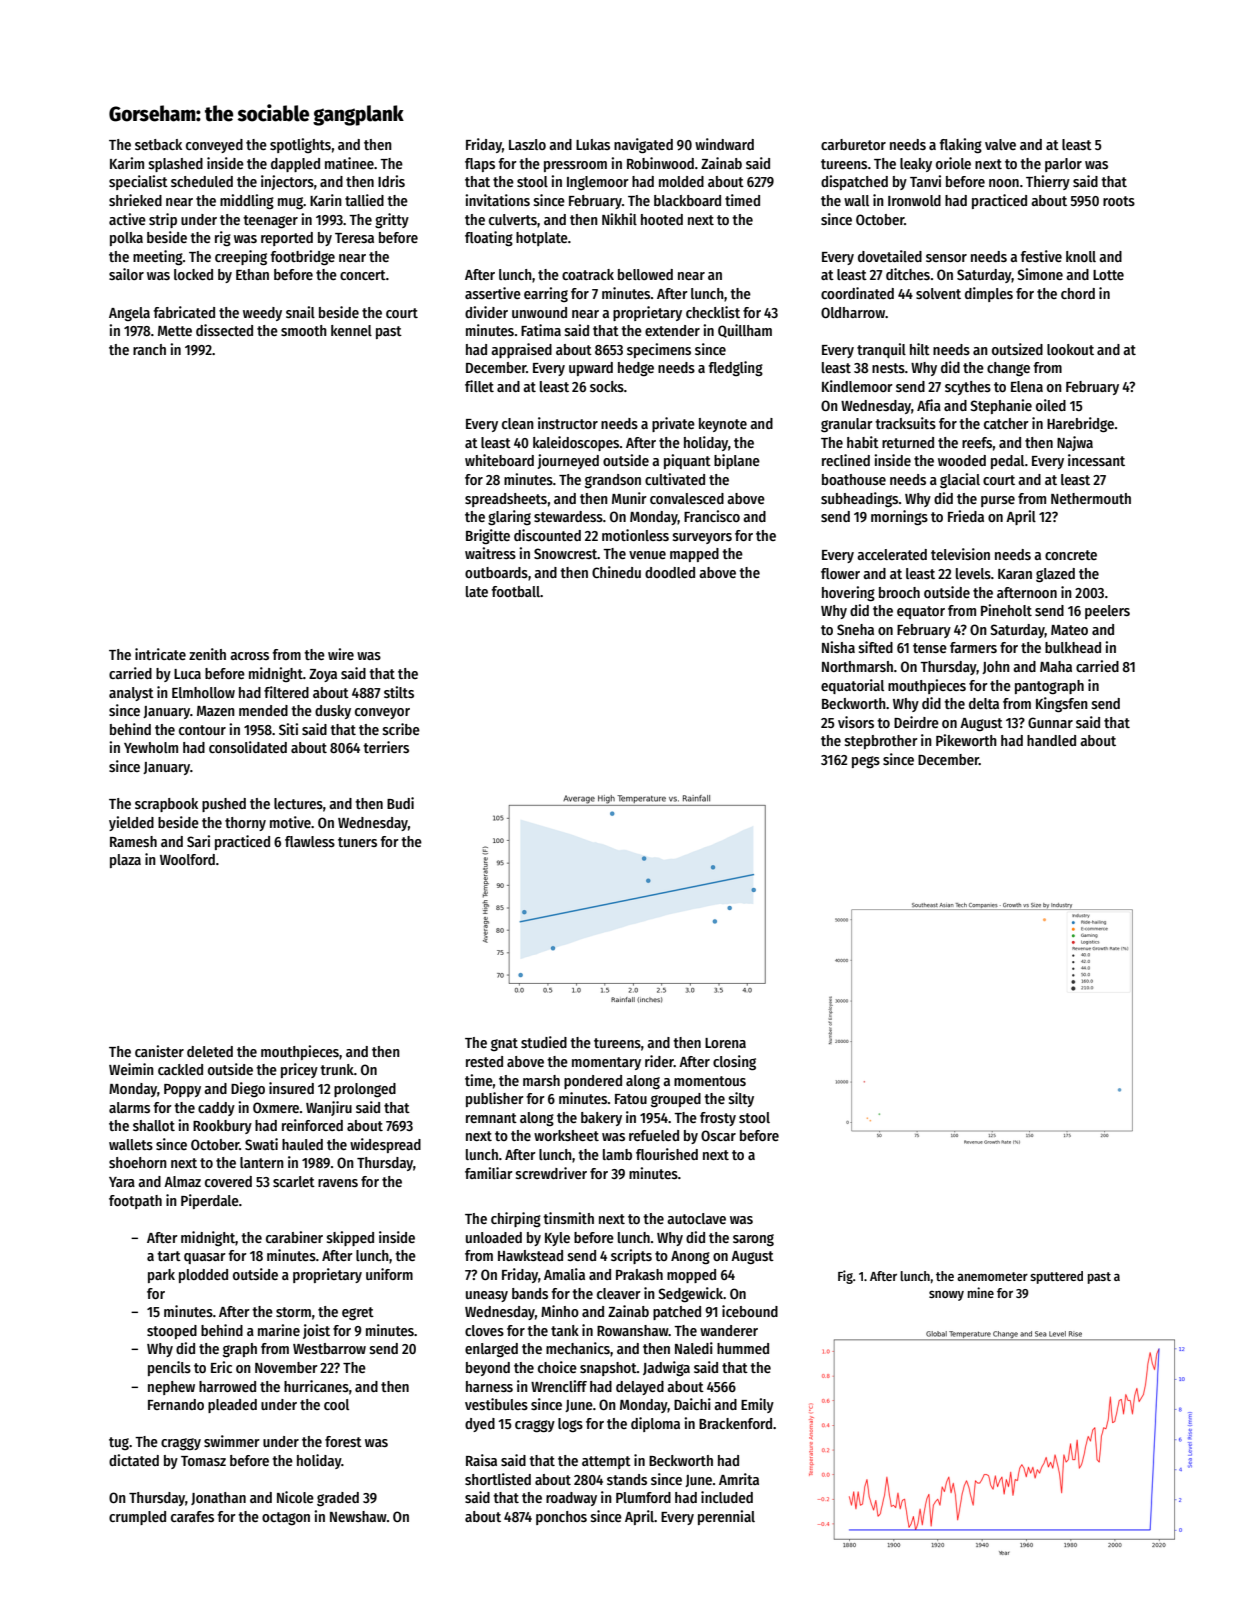 This screenshot has width=1246, height=1613. I want to click on lamb, so click(617, 1154).
